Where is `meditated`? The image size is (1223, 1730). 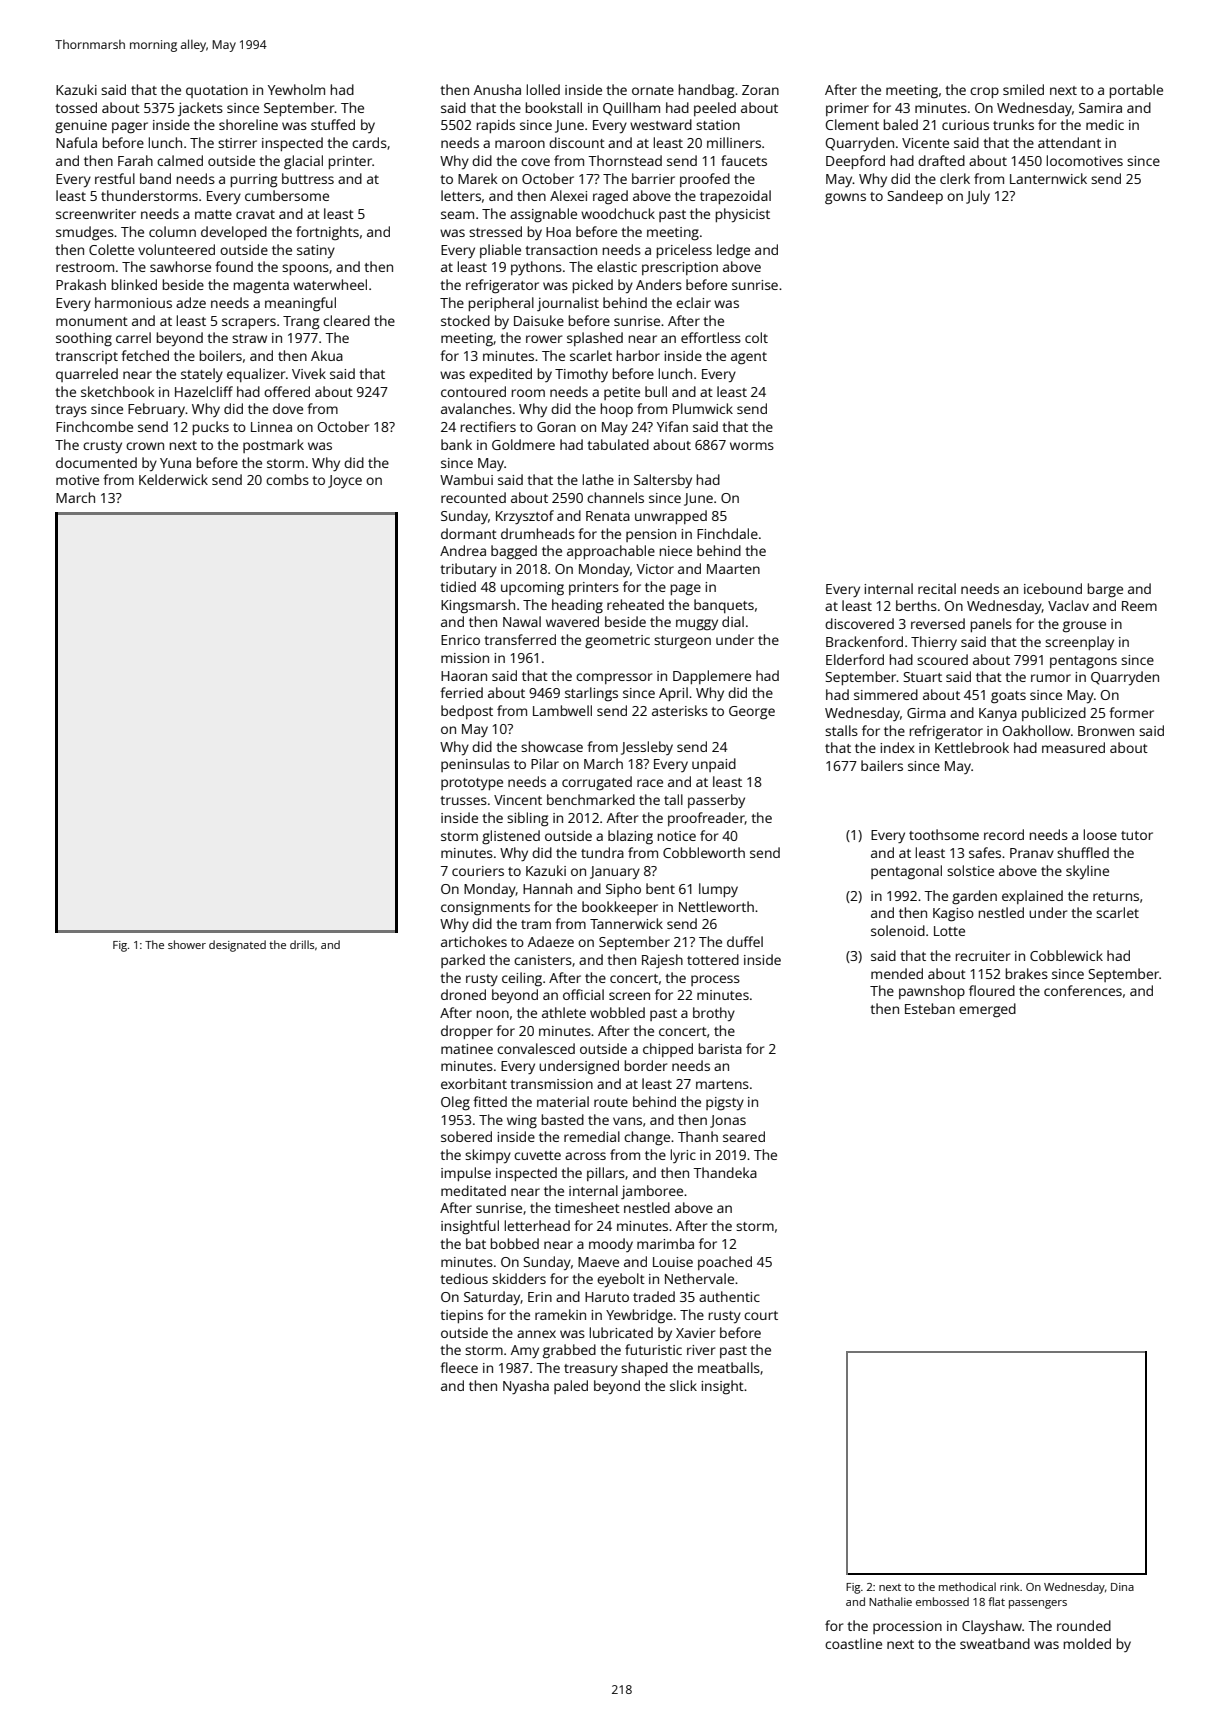
meditated is located at coordinates (473, 1190).
